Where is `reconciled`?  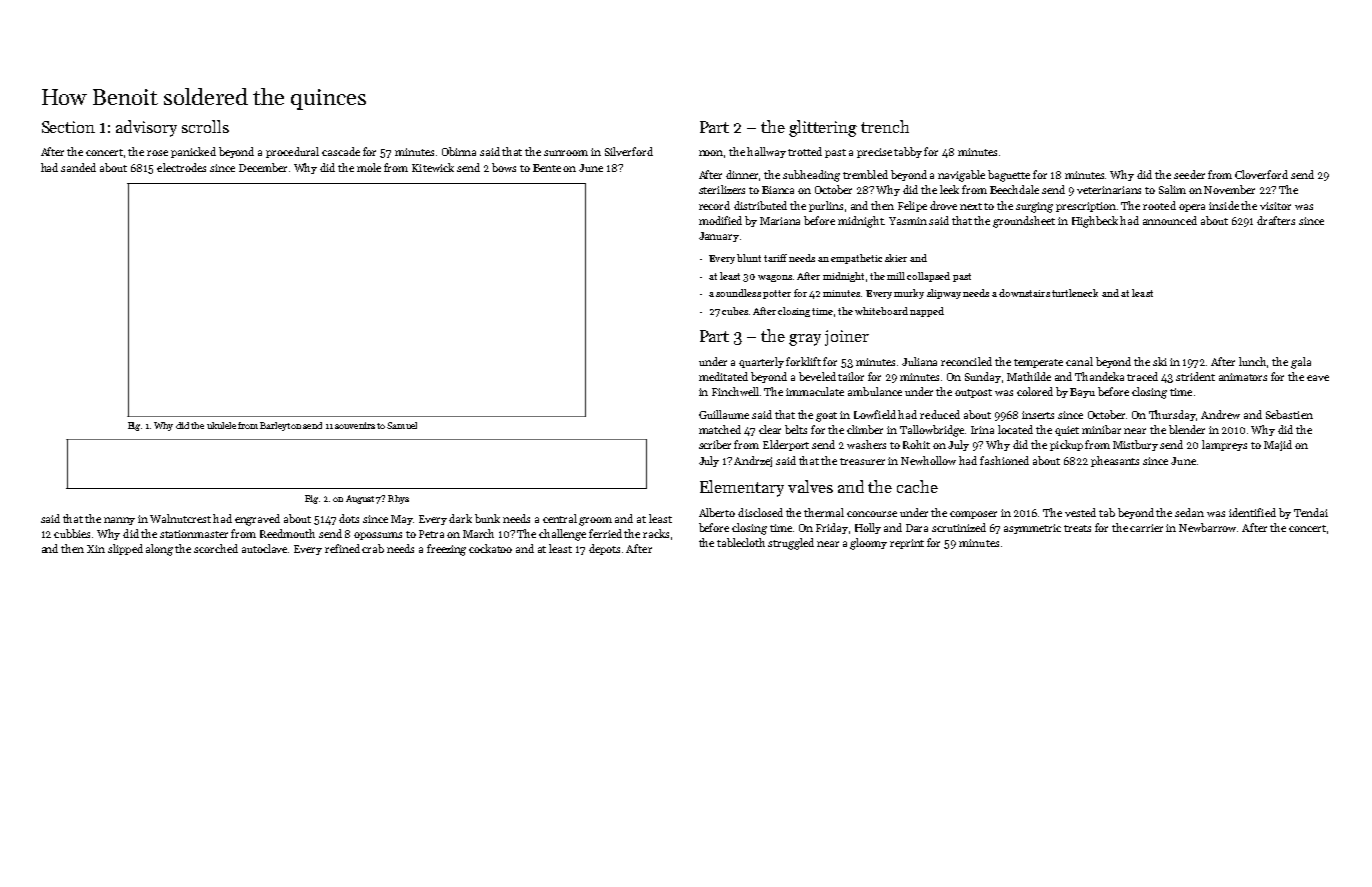
reconciled is located at coordinates (966, 361).
